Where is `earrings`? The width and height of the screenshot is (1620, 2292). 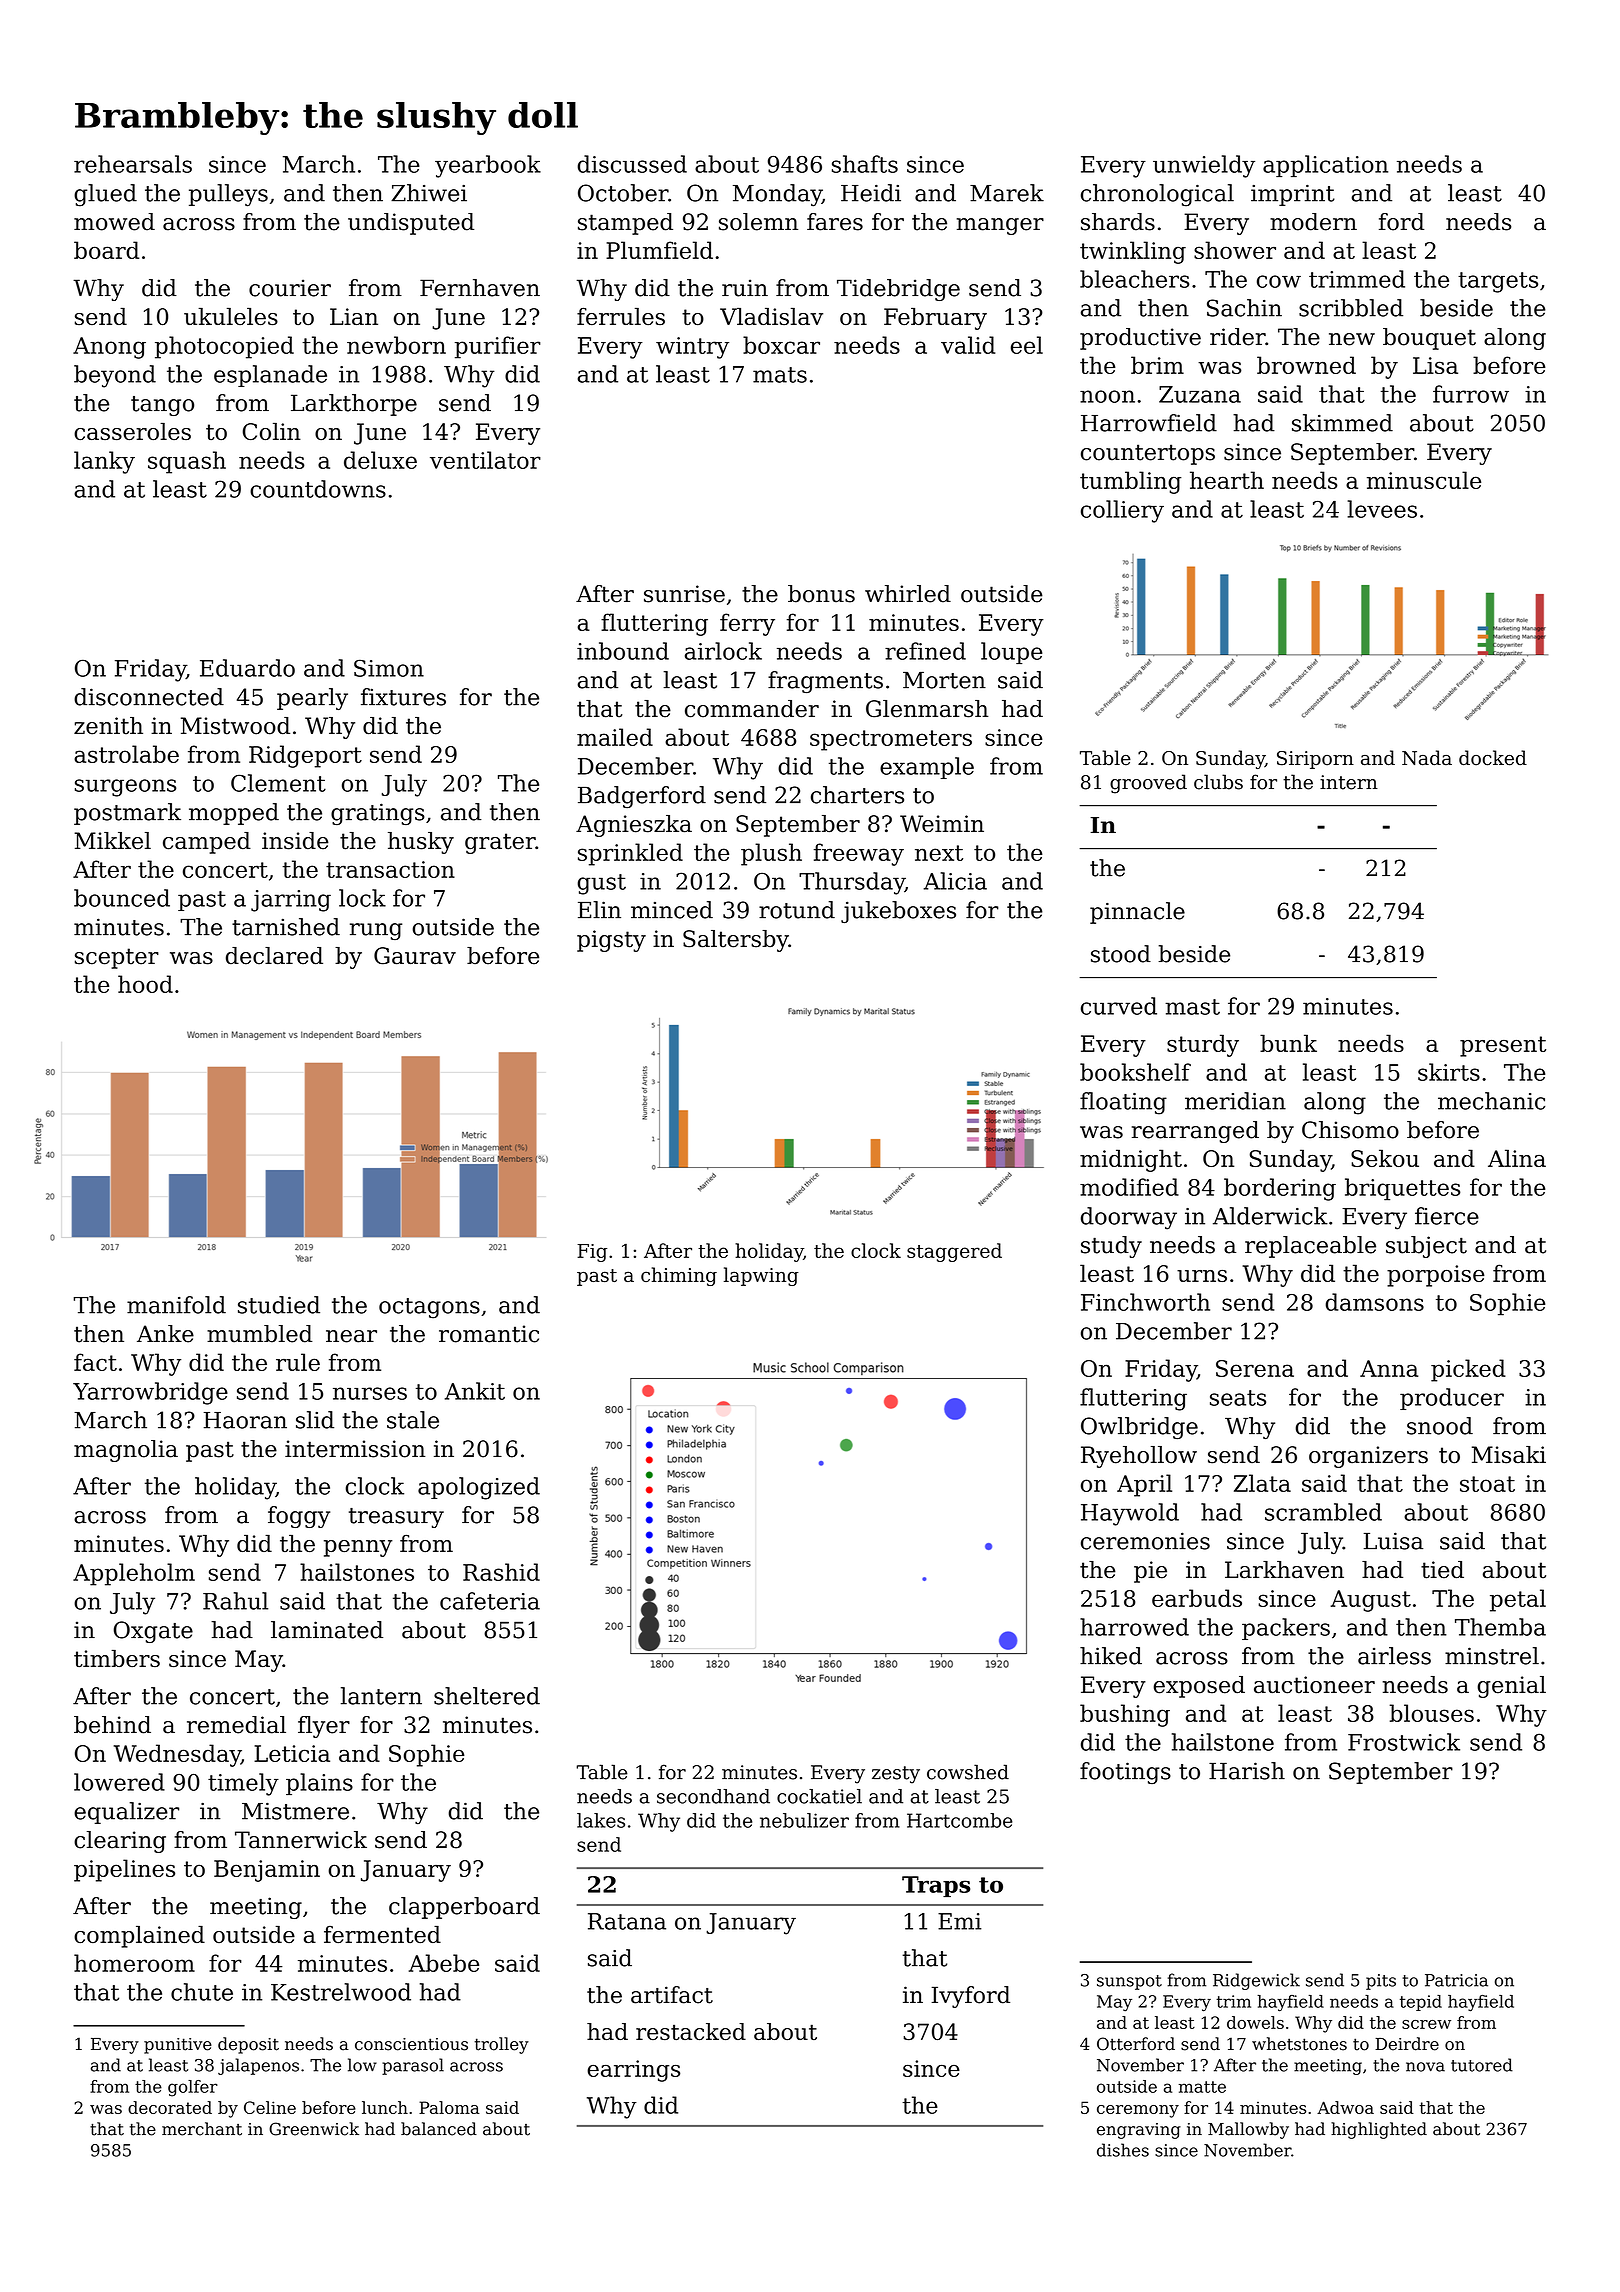
earrings is located at coordinates (633, 2071).
